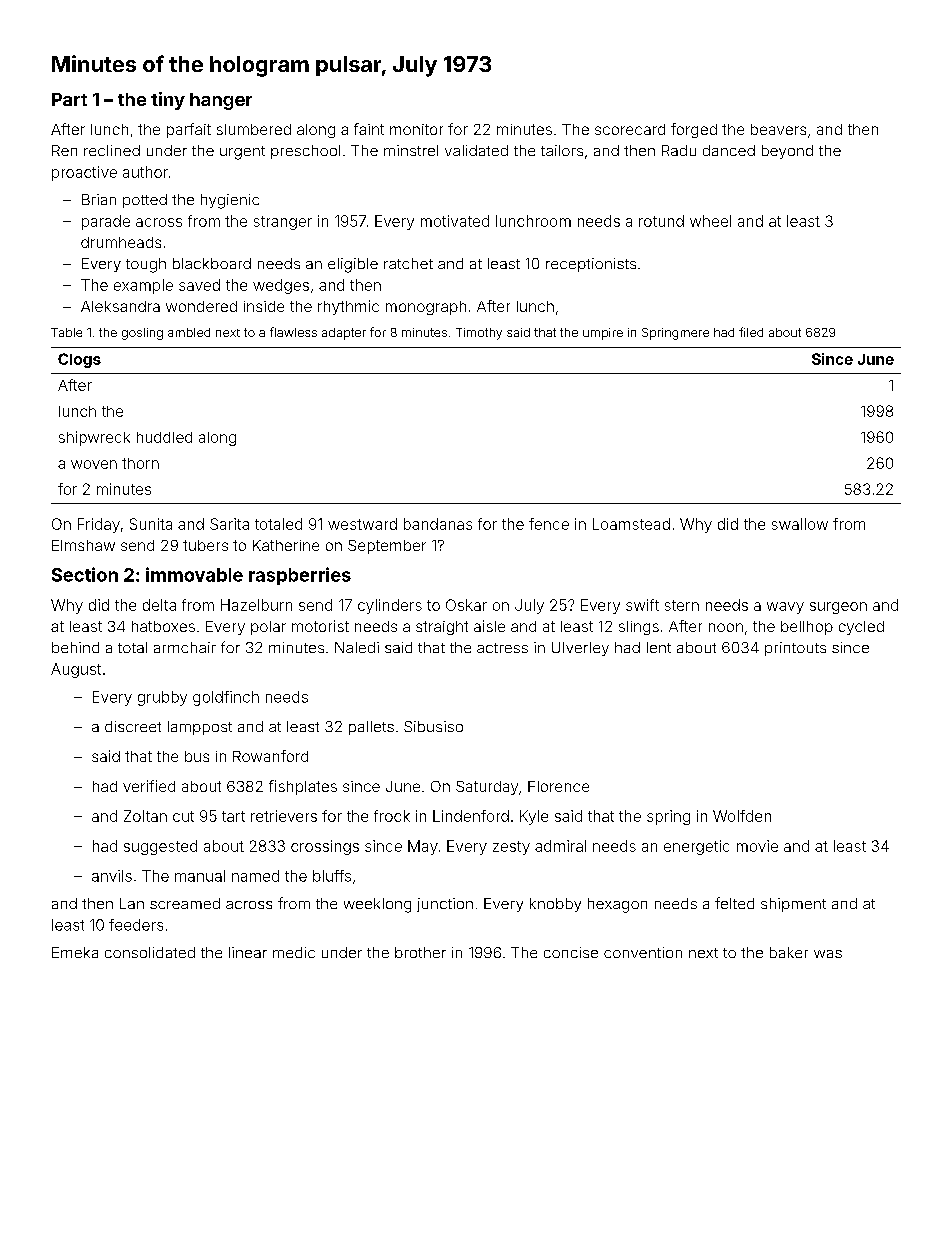 The height and width of the screenshot is (1233, 952). I want to click on Emeka, so click(75, 952).
